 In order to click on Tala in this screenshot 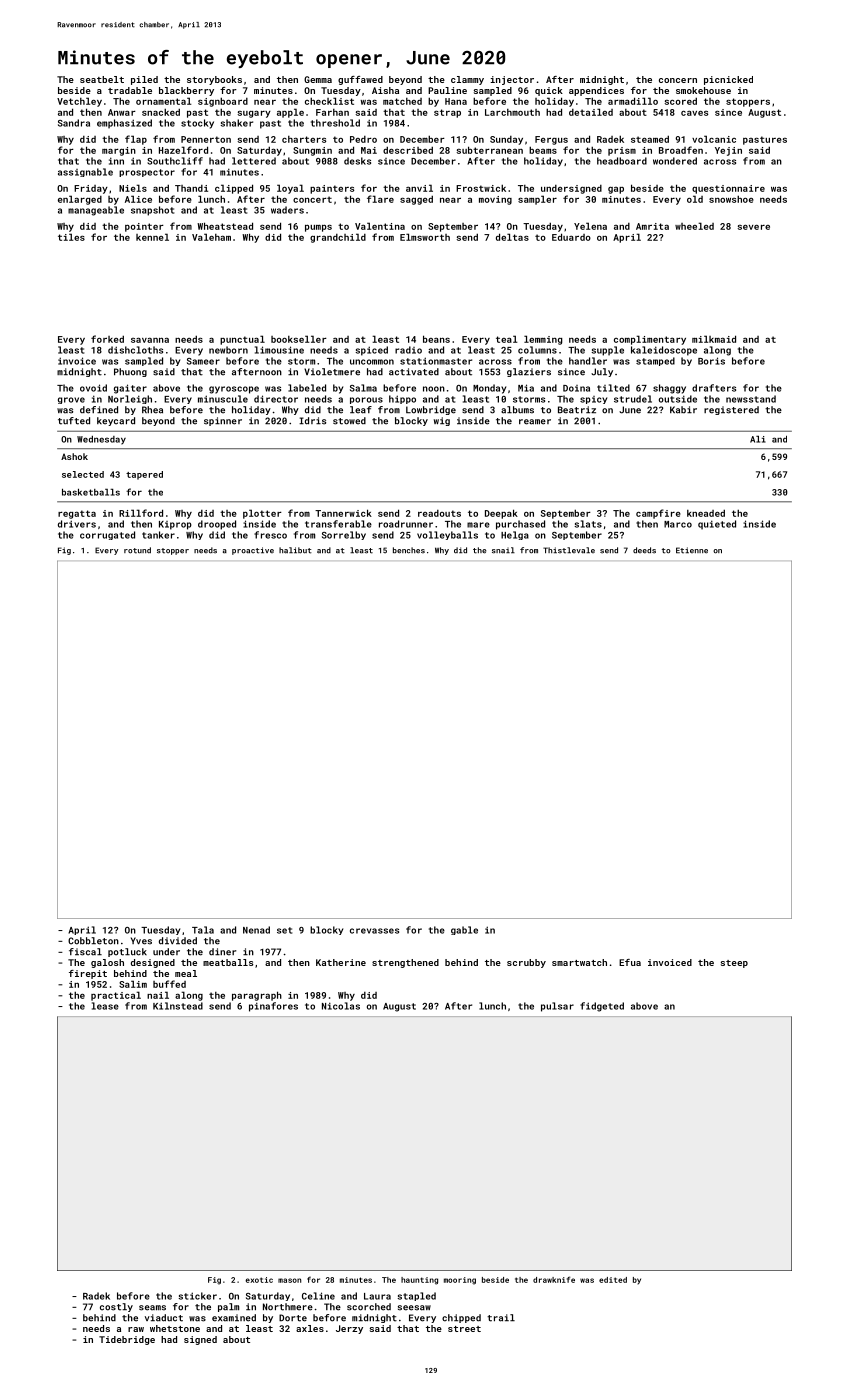, I will do `click(203, 930)`.
